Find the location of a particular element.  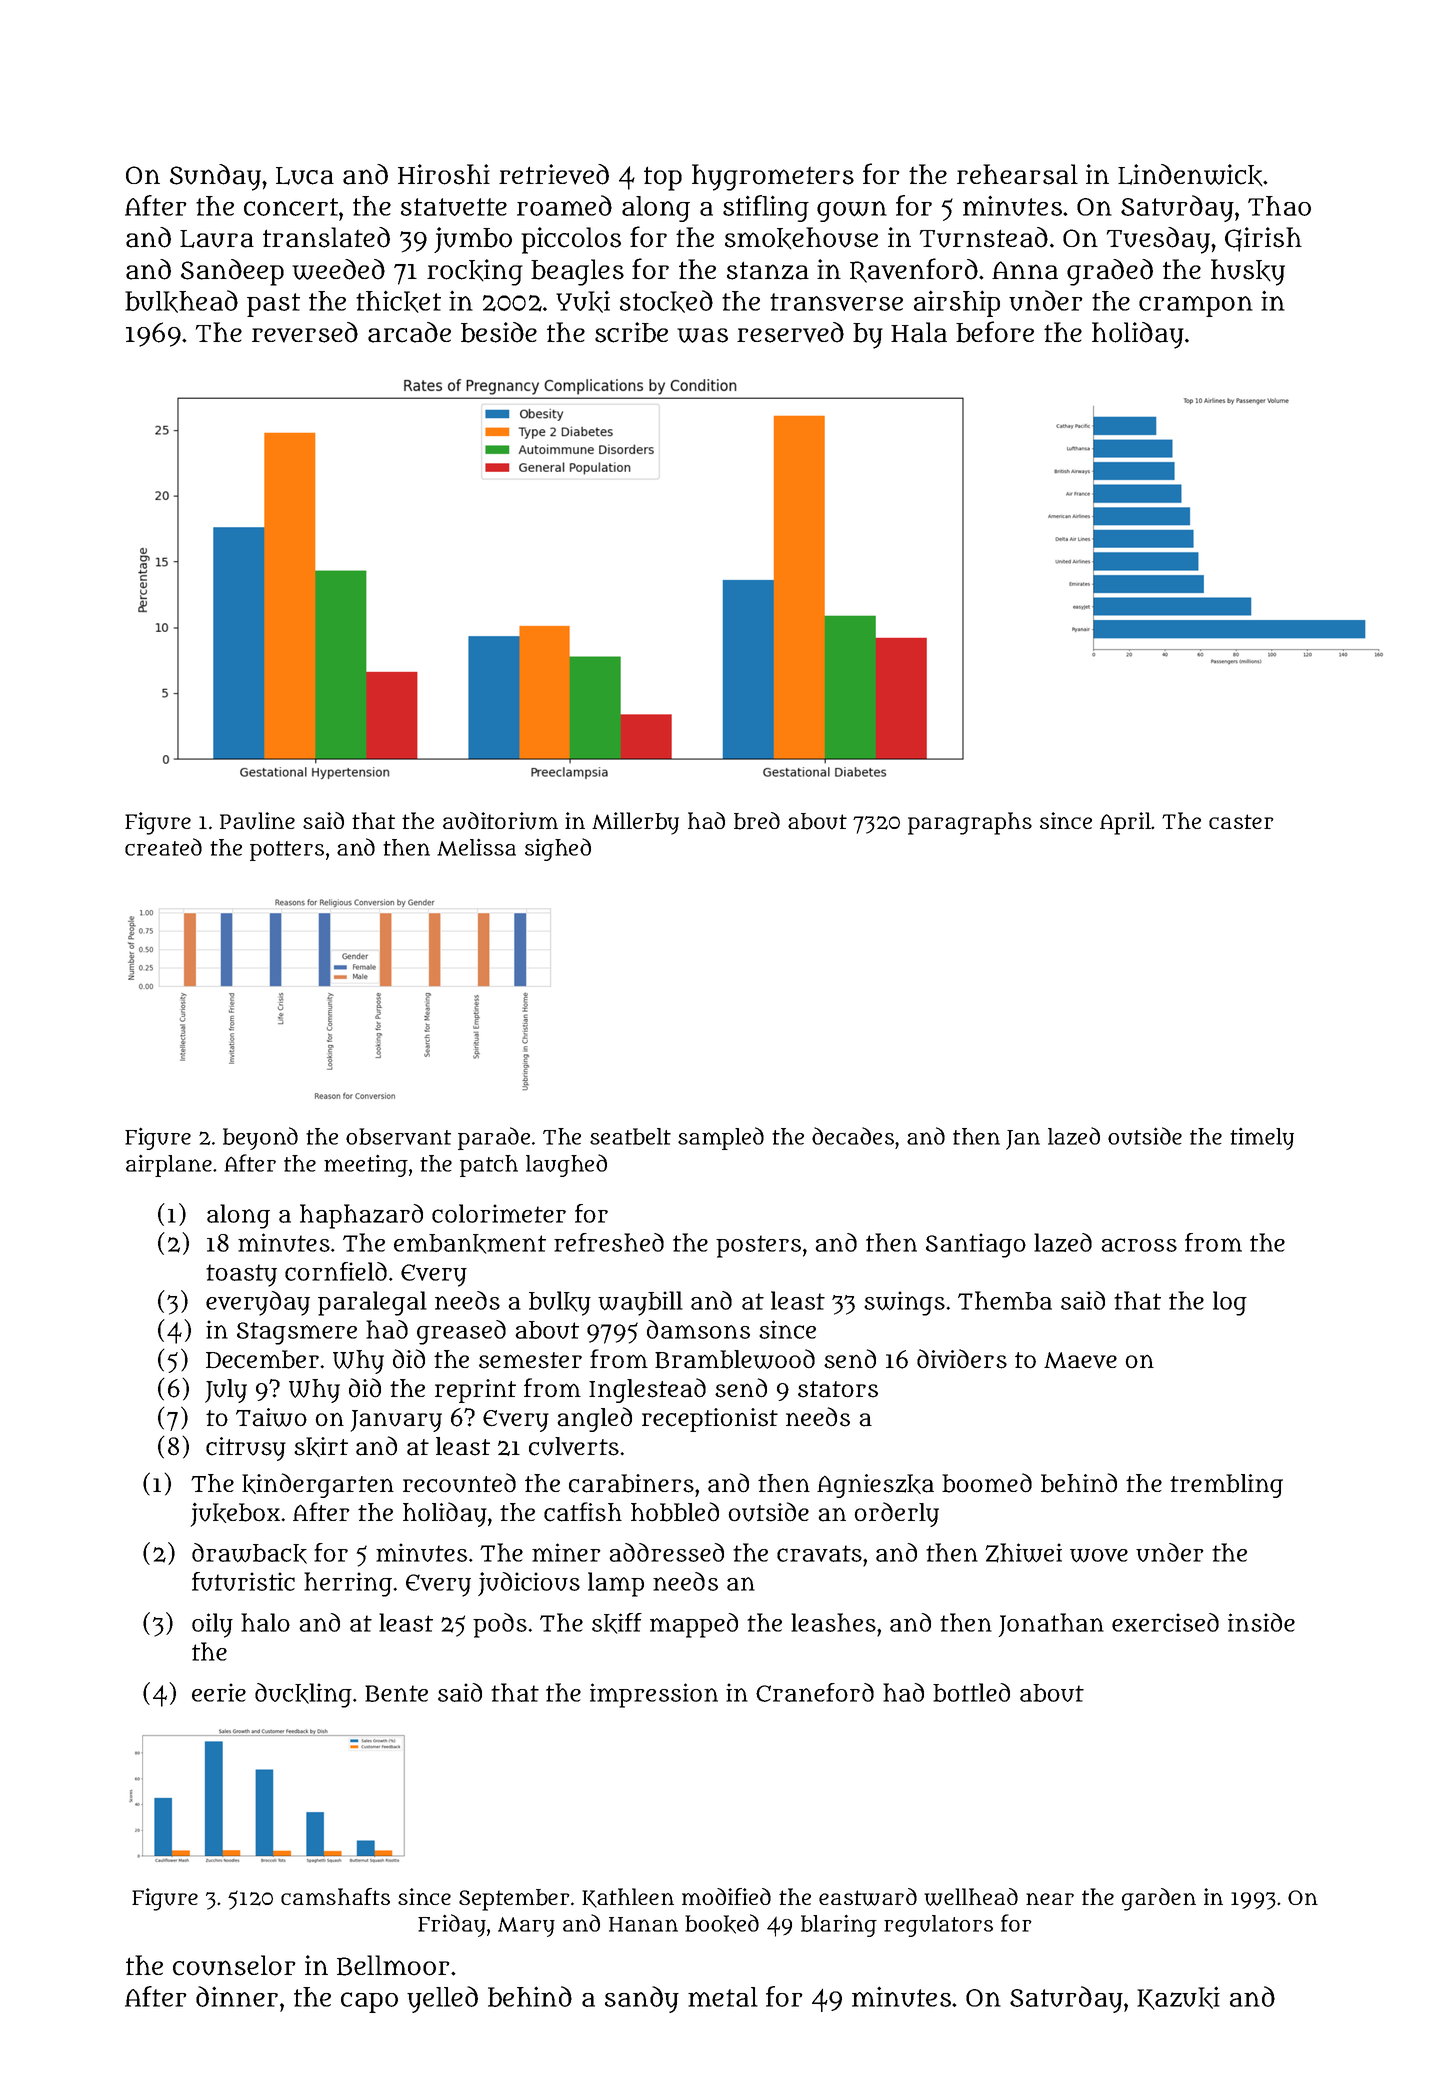

eerie is located at coordinates (219, 1692).
